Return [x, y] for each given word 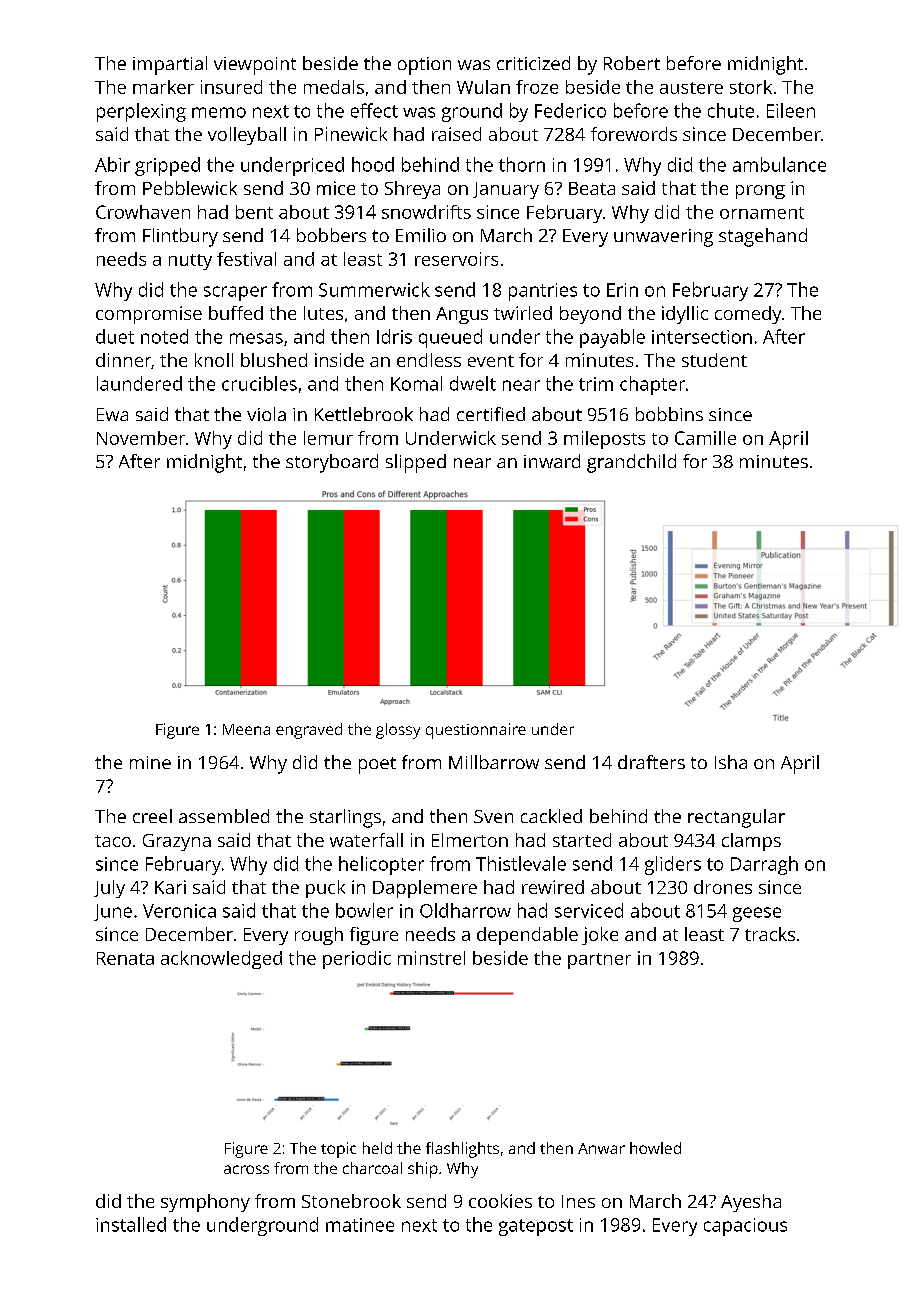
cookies [500, 1201]
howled [655, 1148]
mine [150, 762]
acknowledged [221, 960]
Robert [632, 63]
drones [723, 887]
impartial [170, 65]
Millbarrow [494, 762]
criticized [533, 63]
